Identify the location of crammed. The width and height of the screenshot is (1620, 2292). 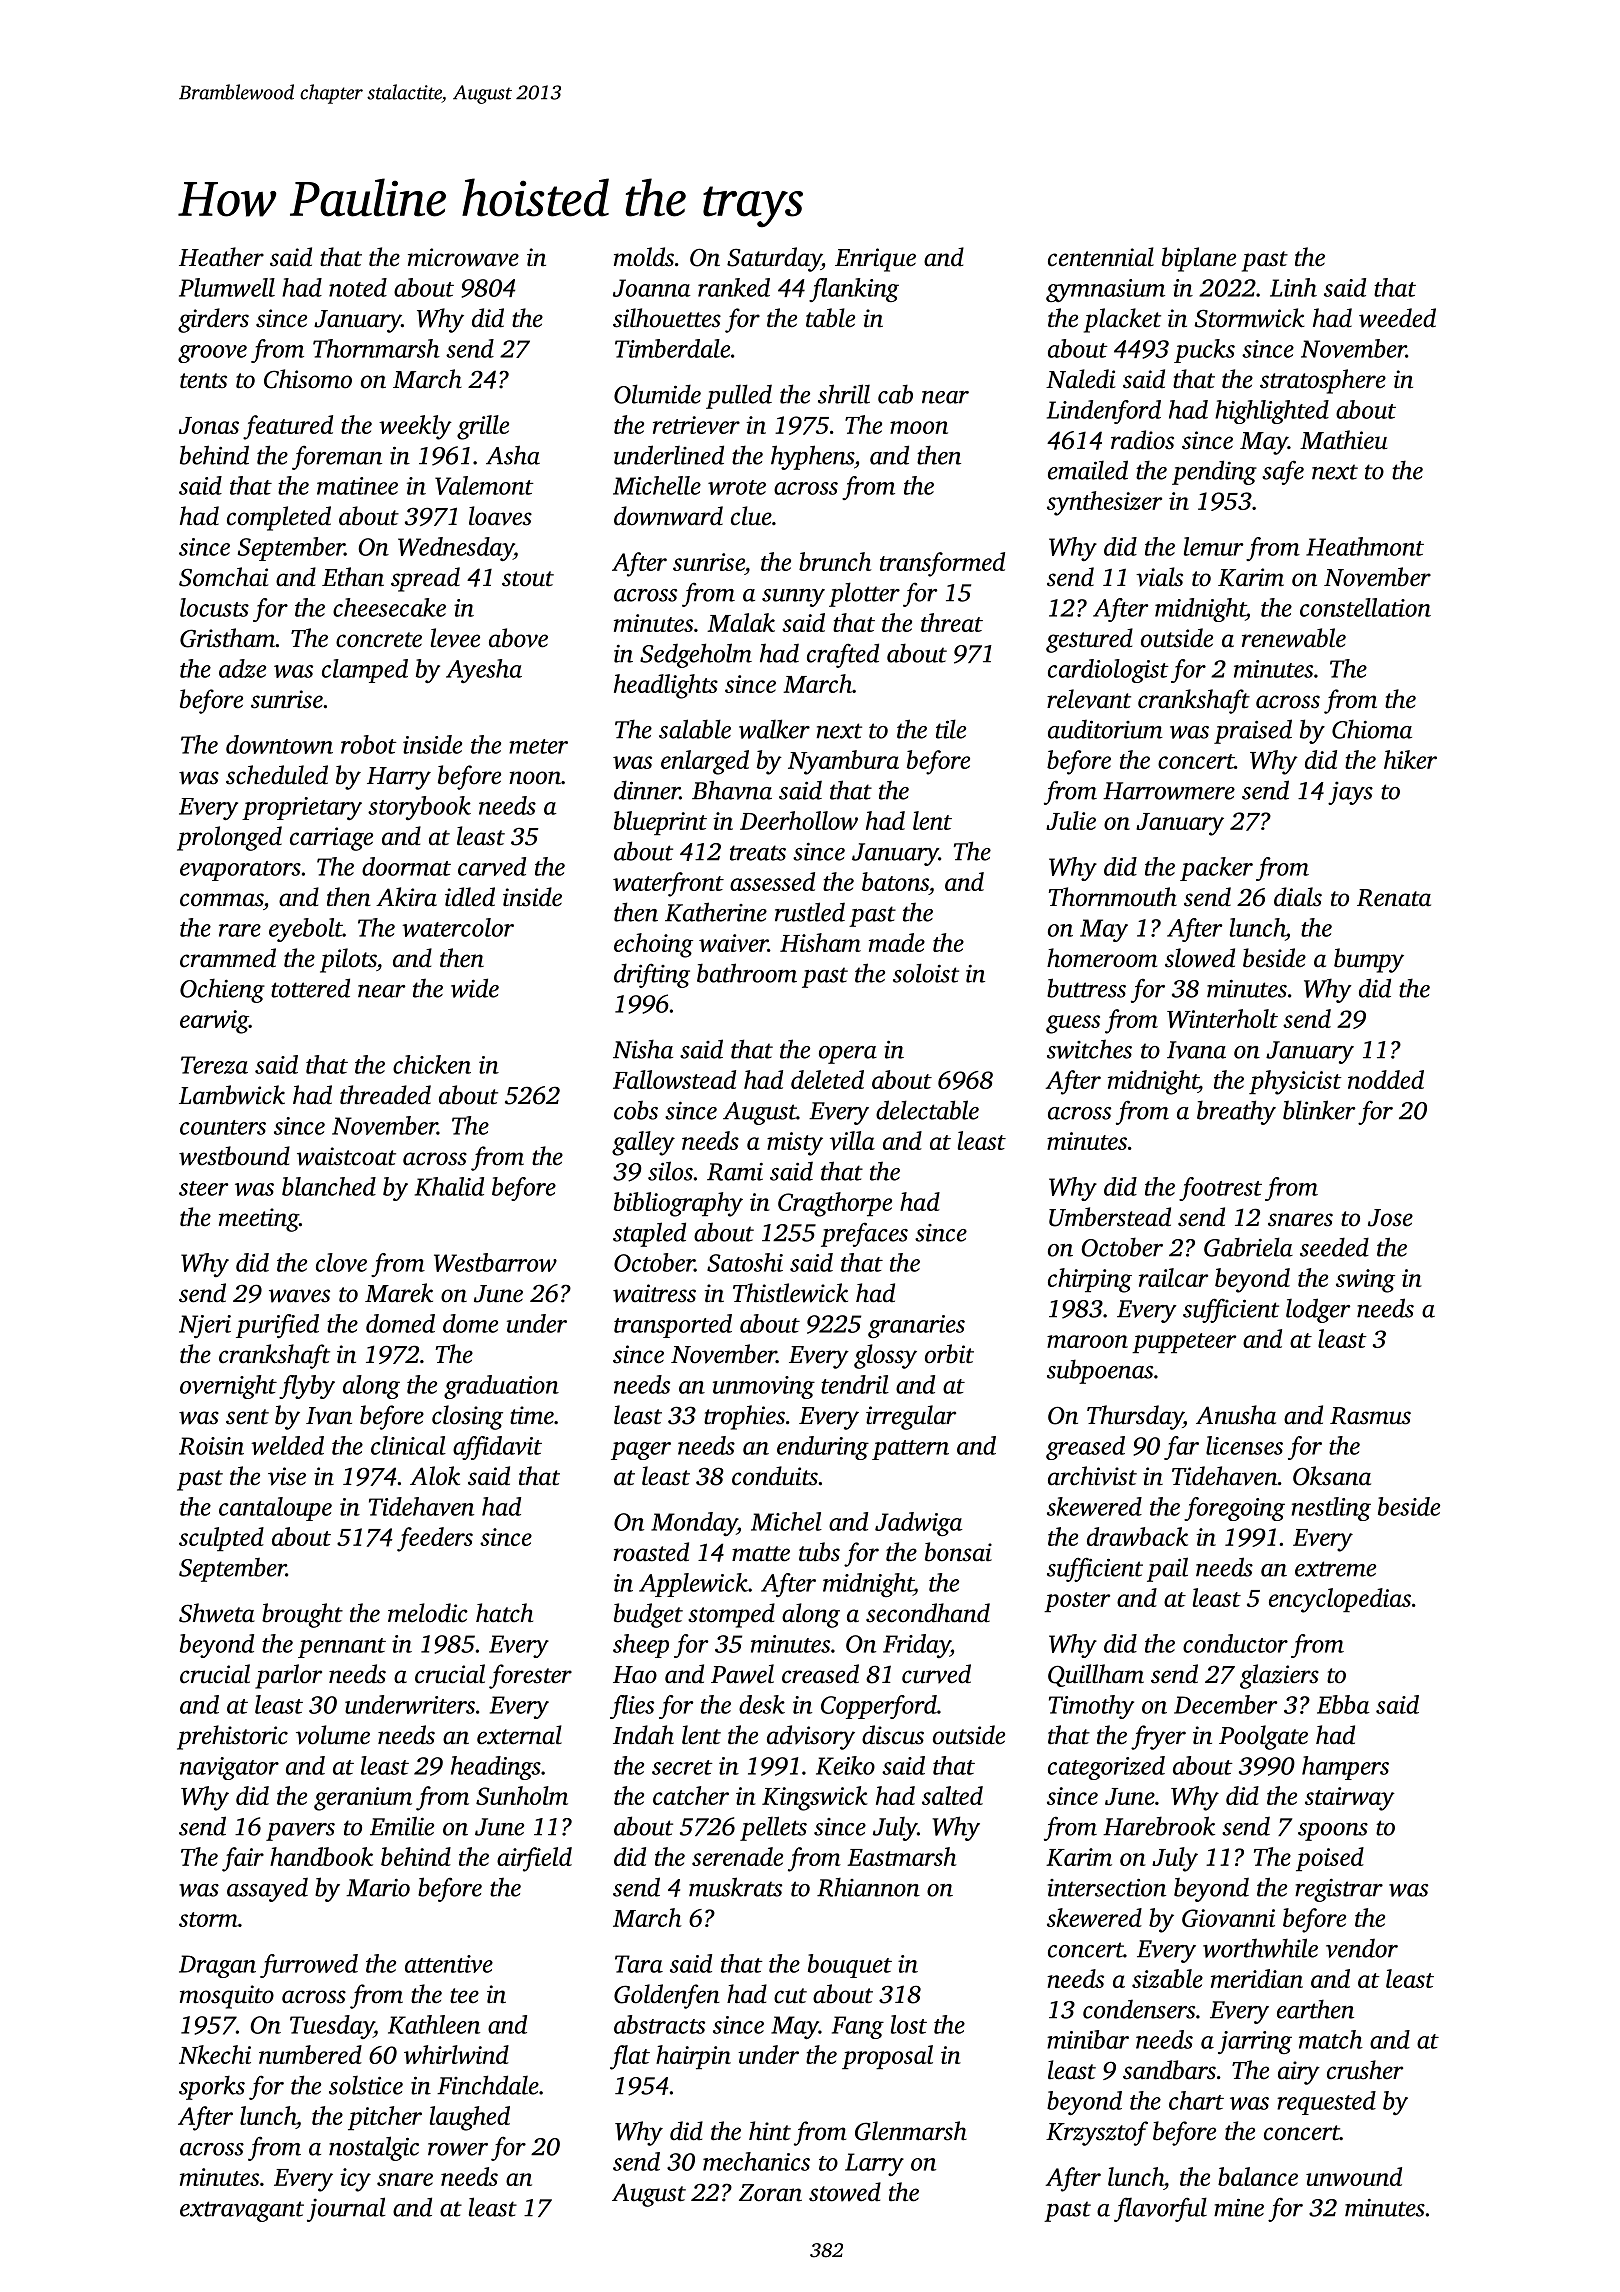
(228, 958).
